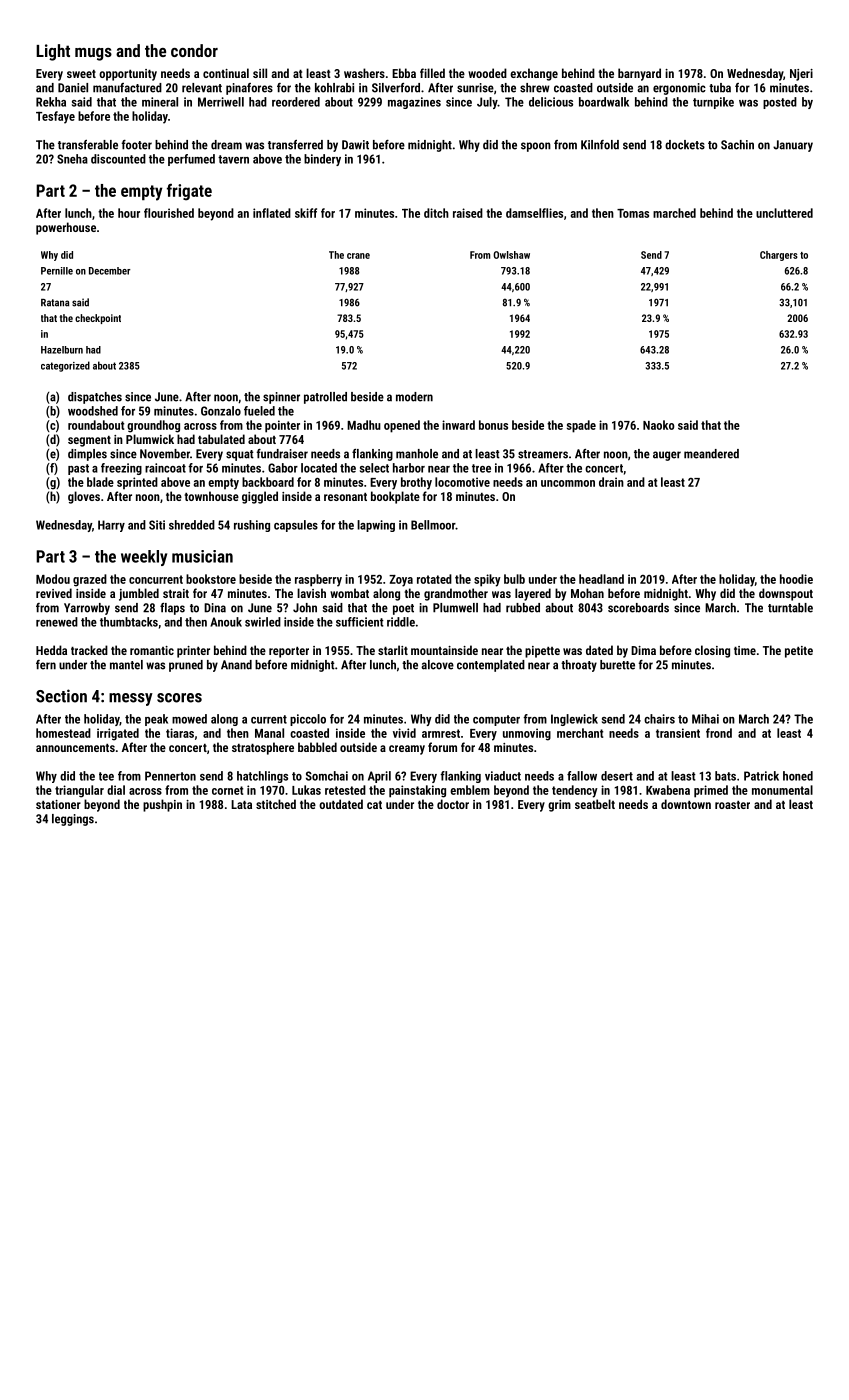  Describe the element at coordinates (432, 73) in the document. I see `filled` at that location.
